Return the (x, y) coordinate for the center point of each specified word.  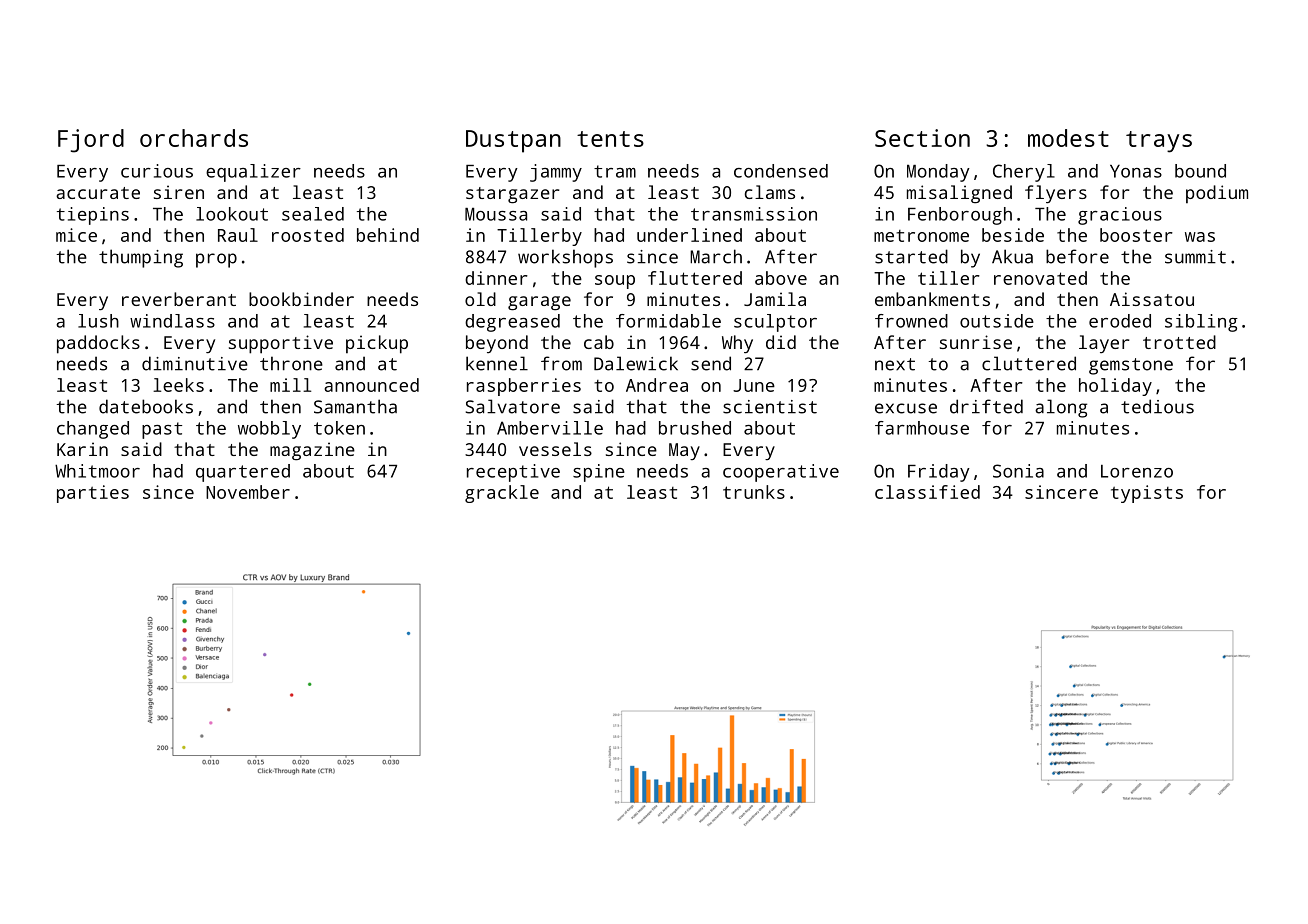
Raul (238, 235)
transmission (754, 214)
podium (1217, 194)
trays (1159, 142)
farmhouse (922, 428)
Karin (82, 449)
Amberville (550, 428)
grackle (502, 494)
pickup (377, 344)
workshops (565, 258)
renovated (1040, 278)
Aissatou (1152, 299)
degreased (512, 323)
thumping (141, 258)
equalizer (253, 173)
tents (610, 139)
